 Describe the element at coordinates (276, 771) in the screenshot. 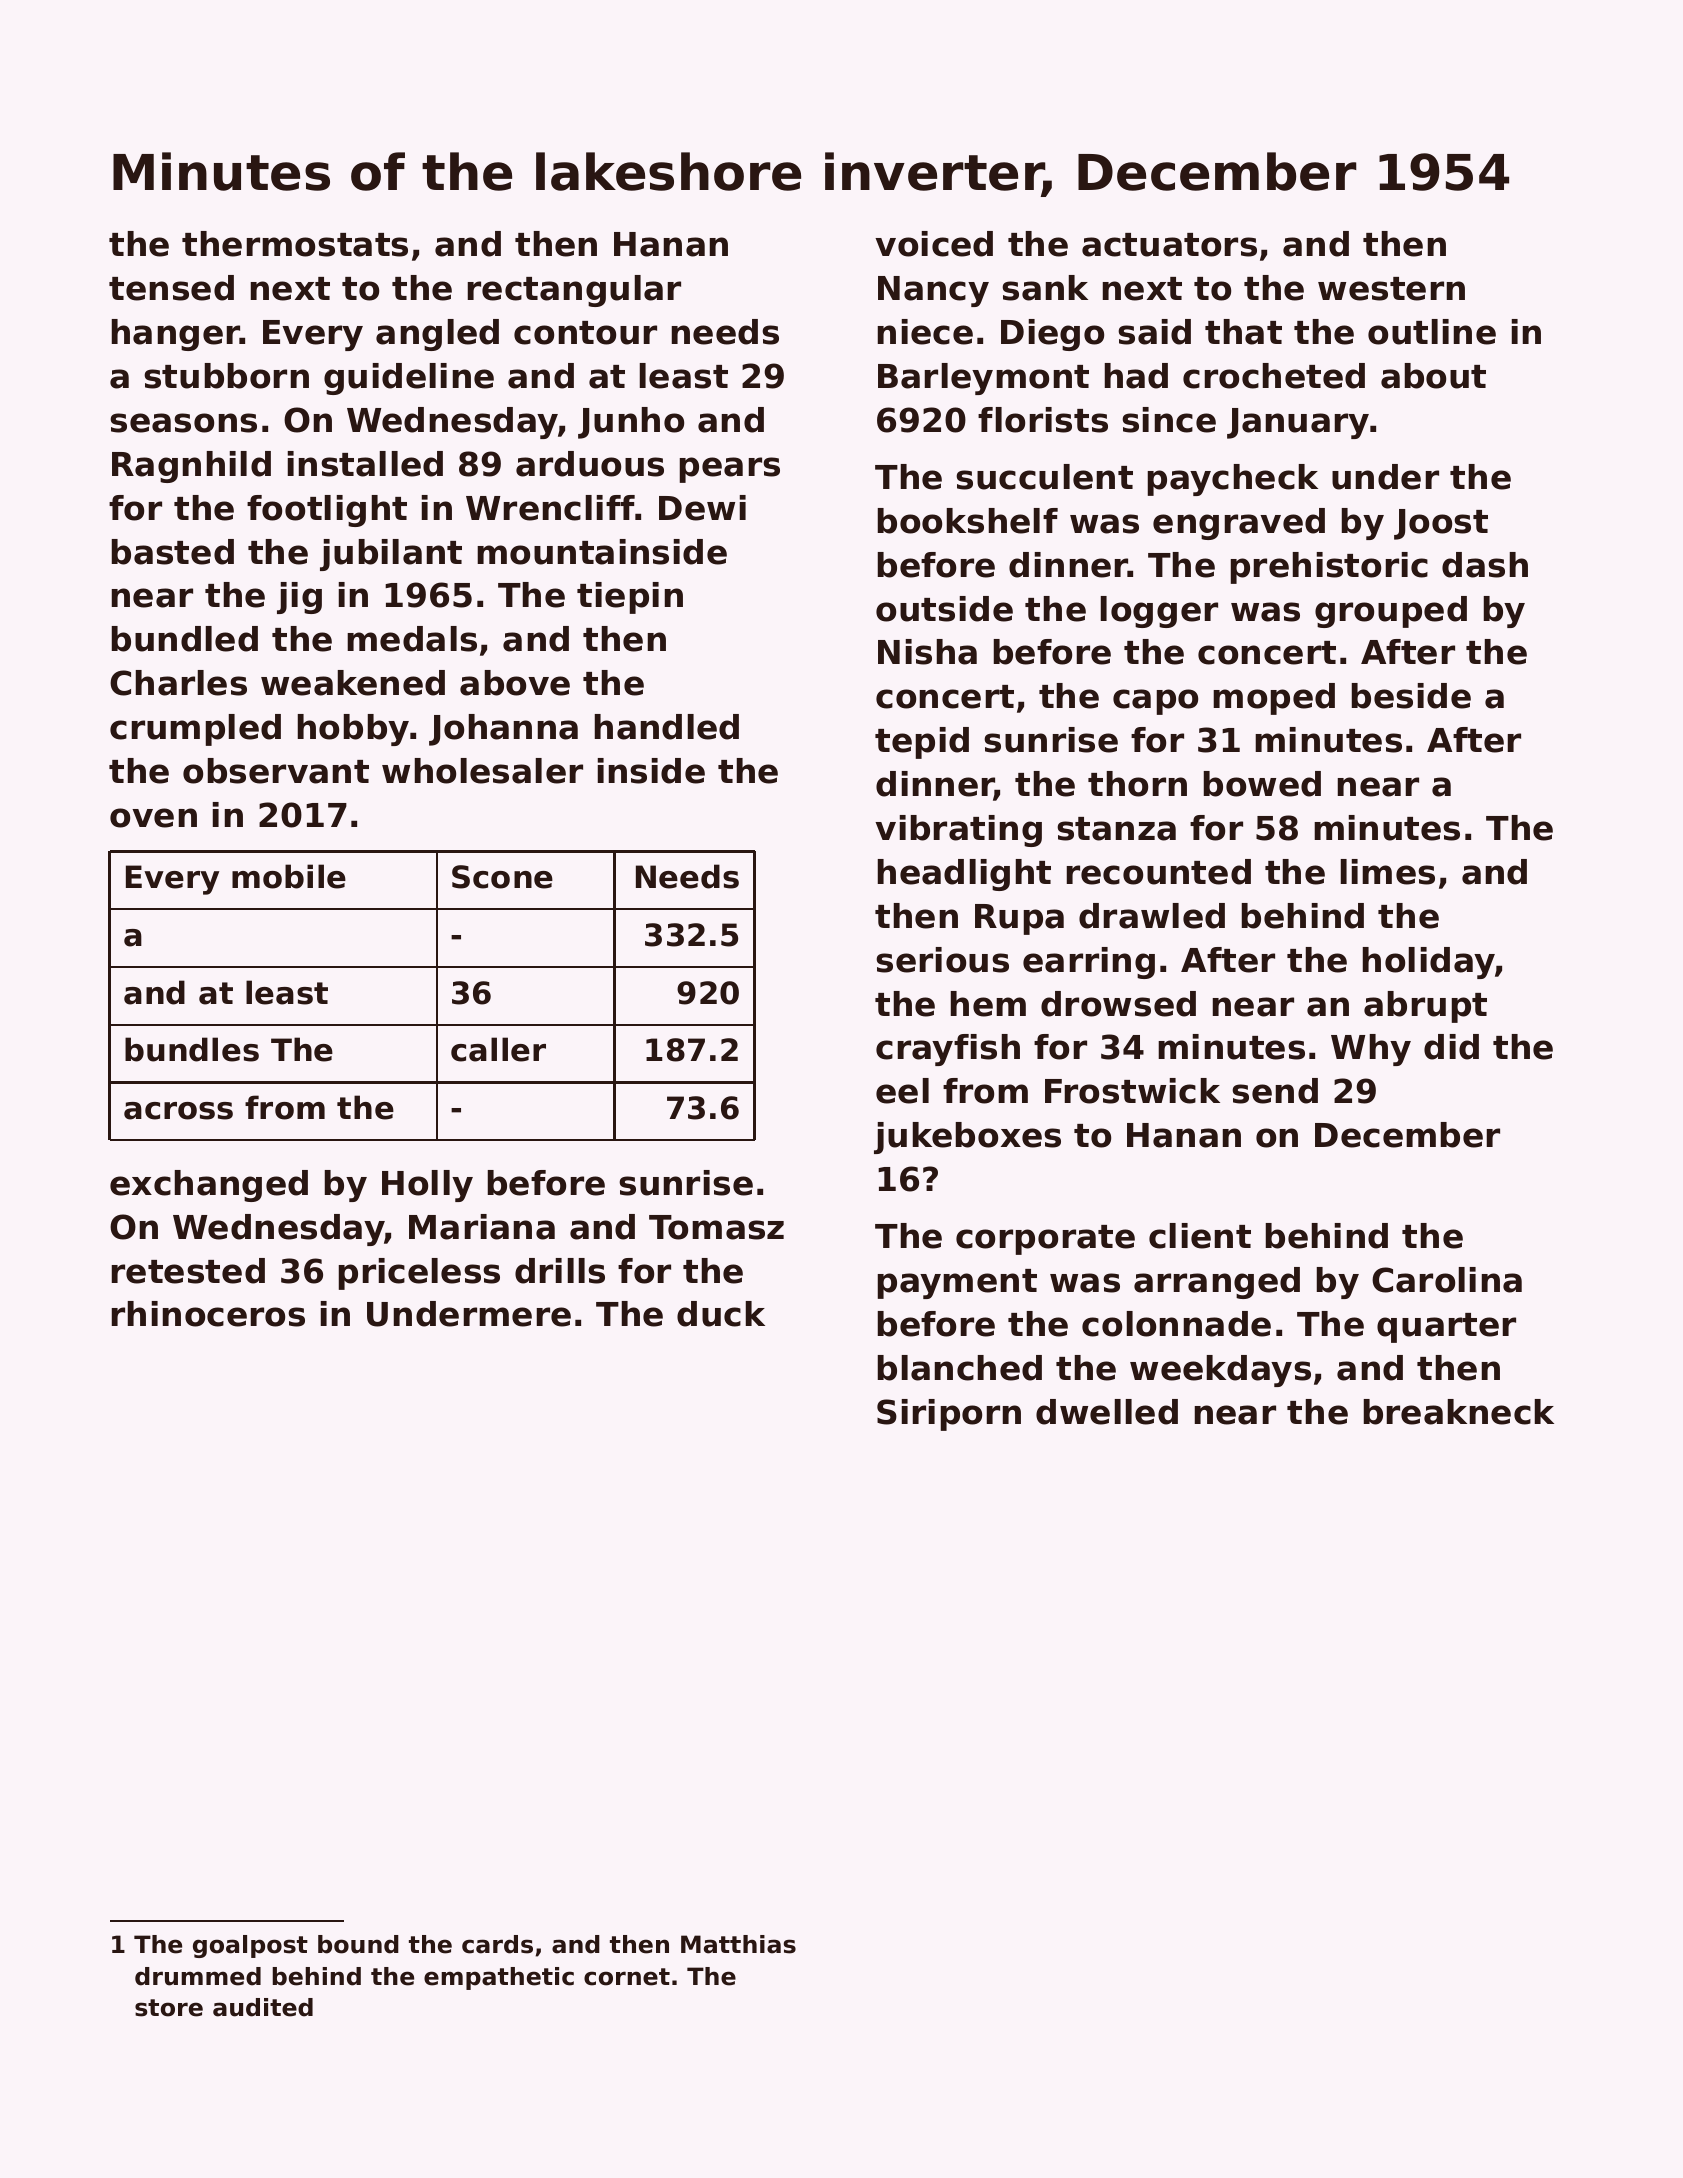

I see `observant` at that location.
